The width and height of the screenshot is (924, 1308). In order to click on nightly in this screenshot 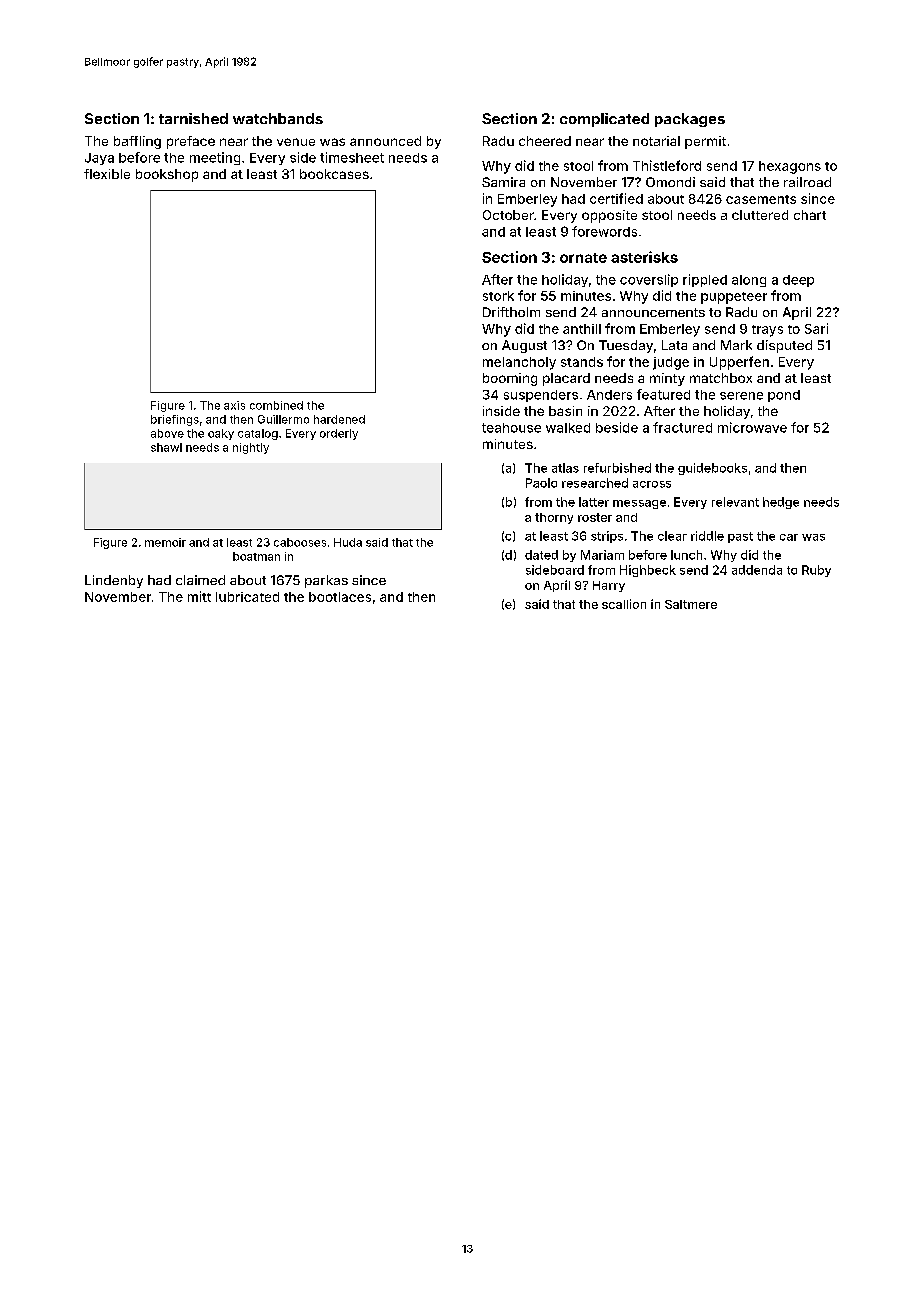, I will do `click(251, 448)`.
